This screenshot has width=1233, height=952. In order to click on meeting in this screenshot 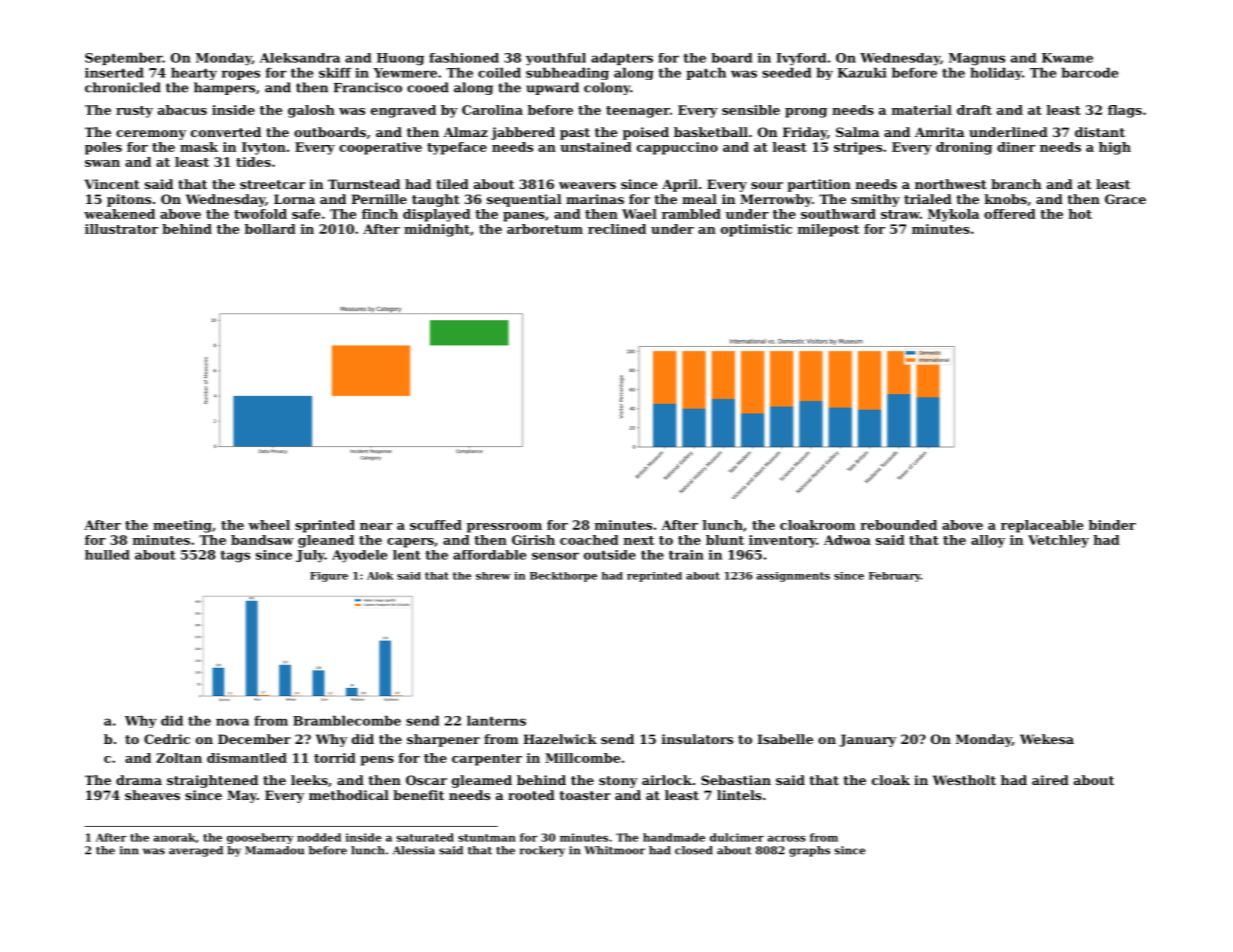, I will do `click(182, 526)`.
